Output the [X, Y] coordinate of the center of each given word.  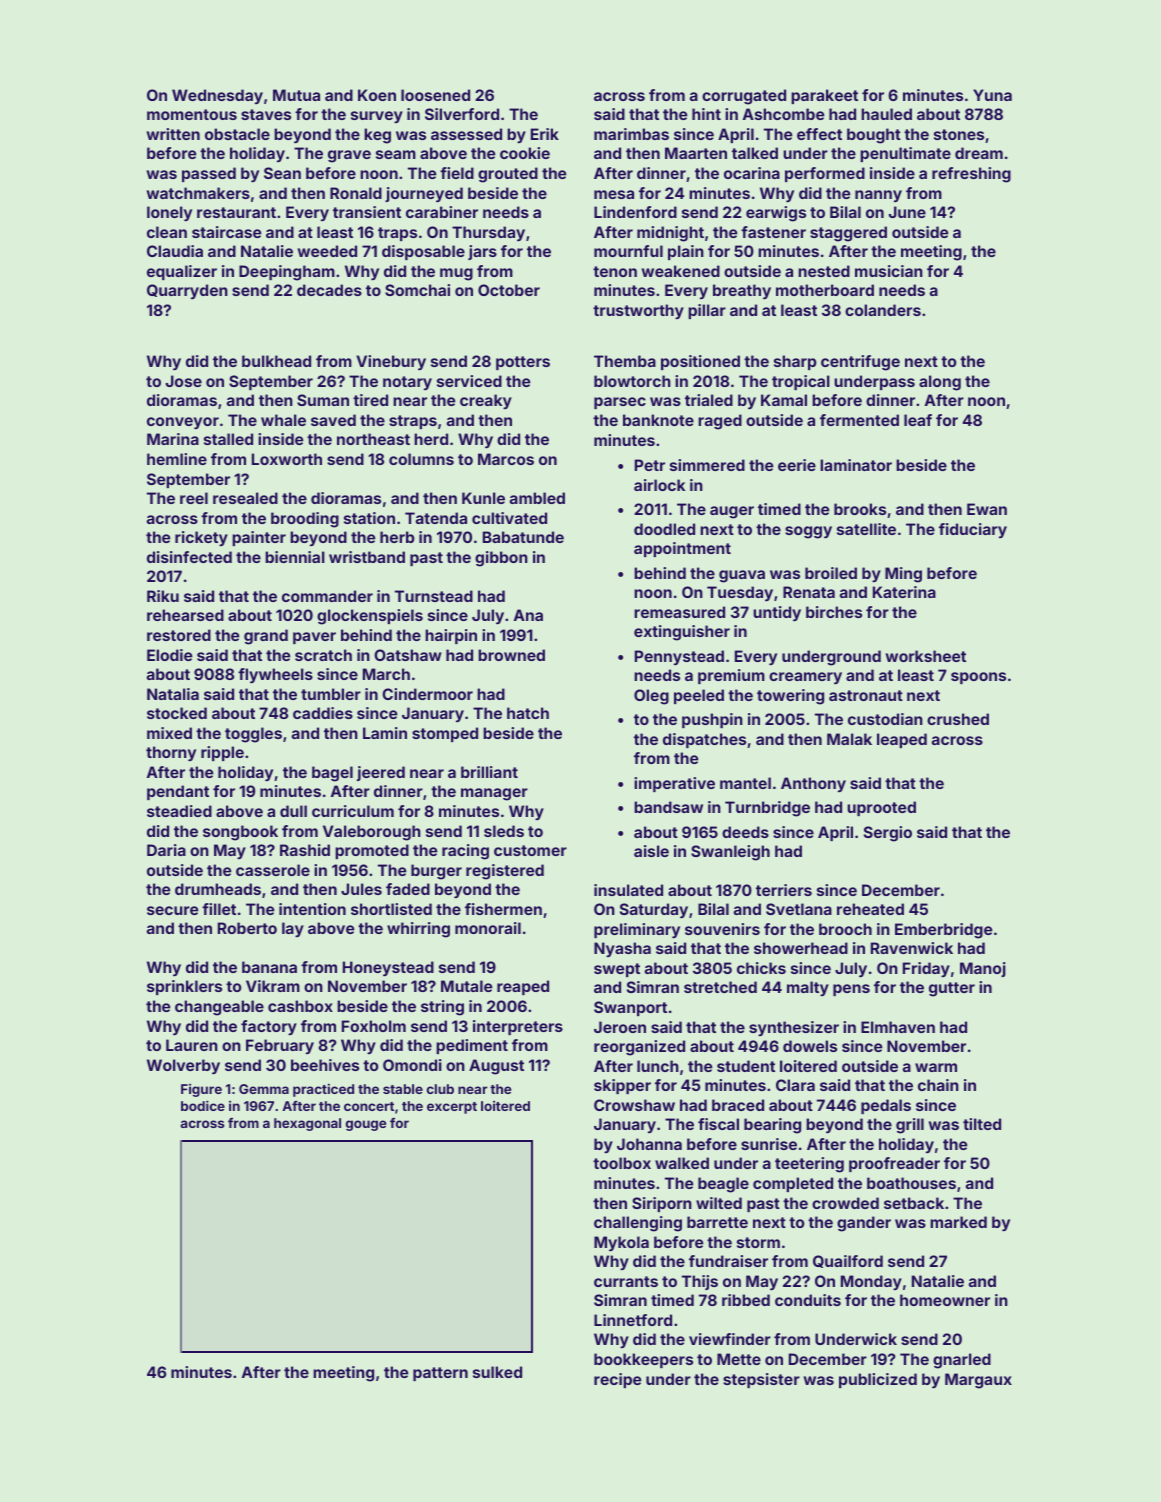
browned [511, 655]
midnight [670, 234]
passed [209, 174]
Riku [163, 596]
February [280, 1046]
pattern [440, 1374]
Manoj [983, 969]
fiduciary [973, 530]
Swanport [630, 1008]
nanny [878, 196]
